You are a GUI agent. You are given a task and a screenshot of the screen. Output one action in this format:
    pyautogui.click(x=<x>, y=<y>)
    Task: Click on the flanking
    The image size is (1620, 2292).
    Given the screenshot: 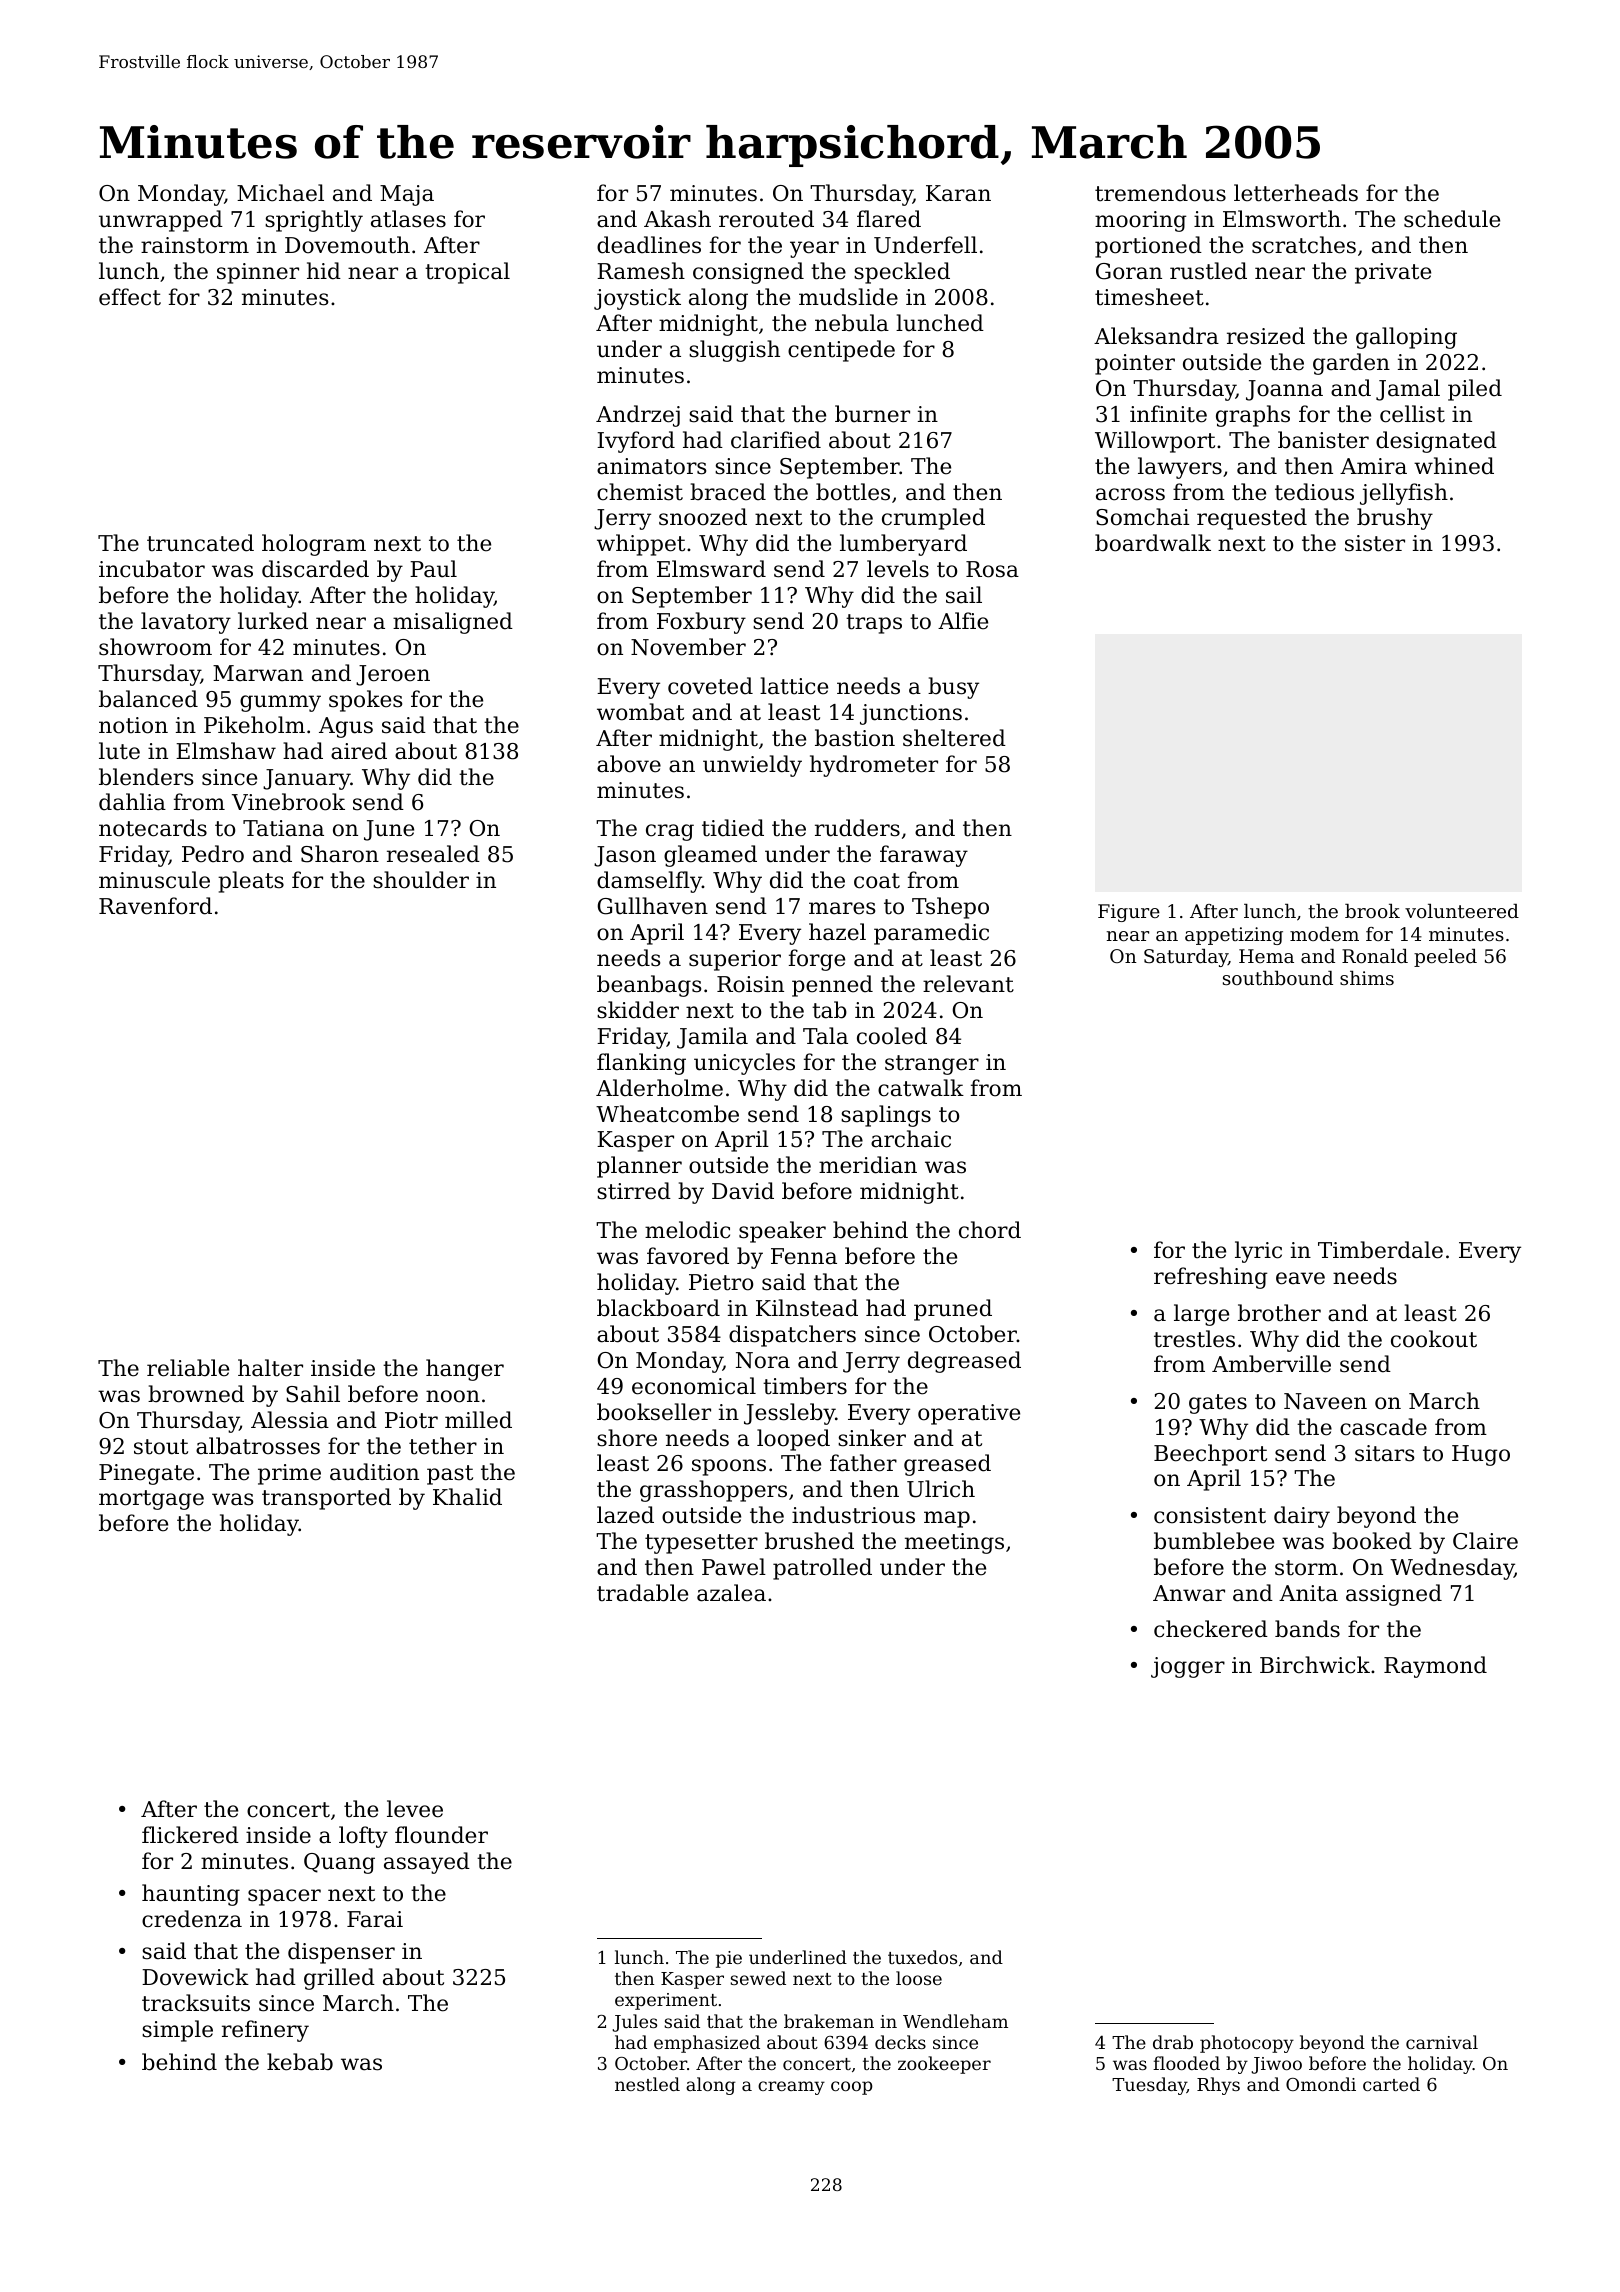 What is the action you would take?
    pyautogui.click(x=641, y=1064)
